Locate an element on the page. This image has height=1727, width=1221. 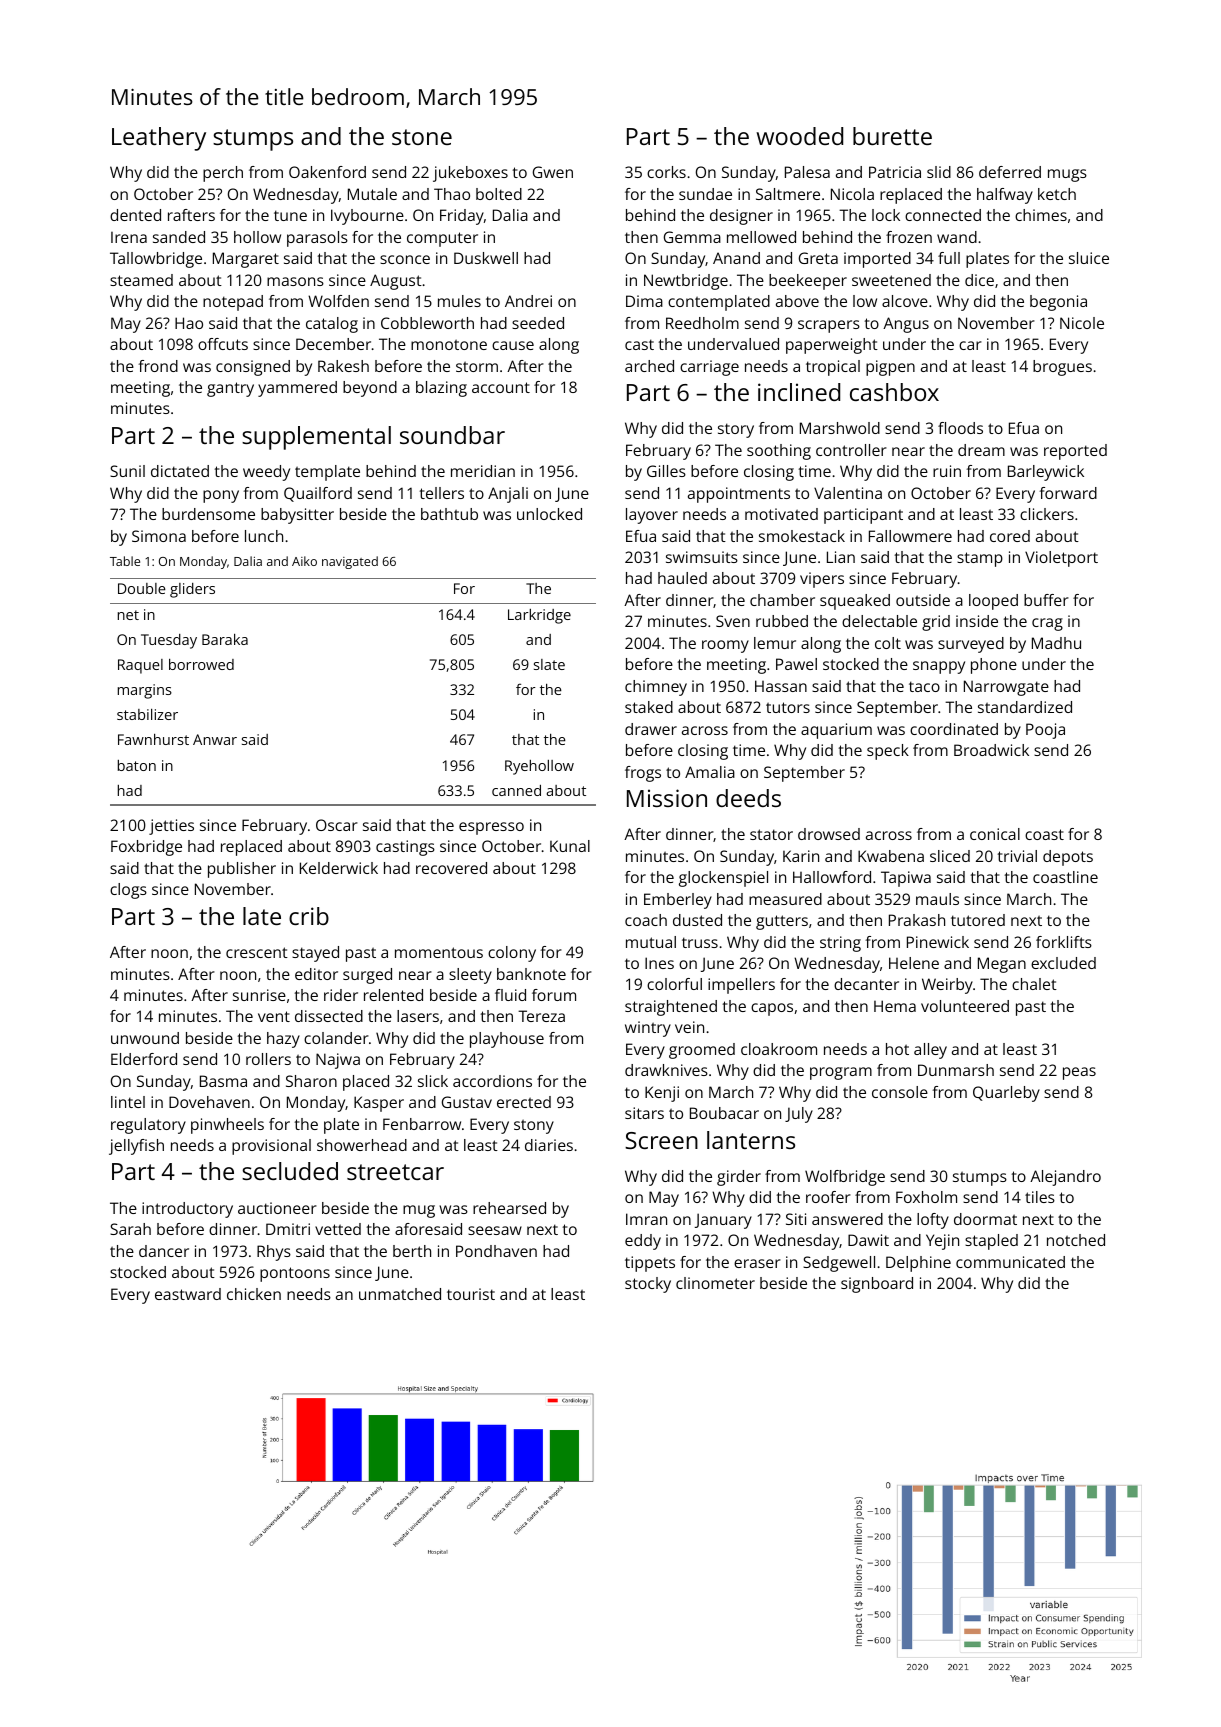
baton is located at coordinates (137, 765).
